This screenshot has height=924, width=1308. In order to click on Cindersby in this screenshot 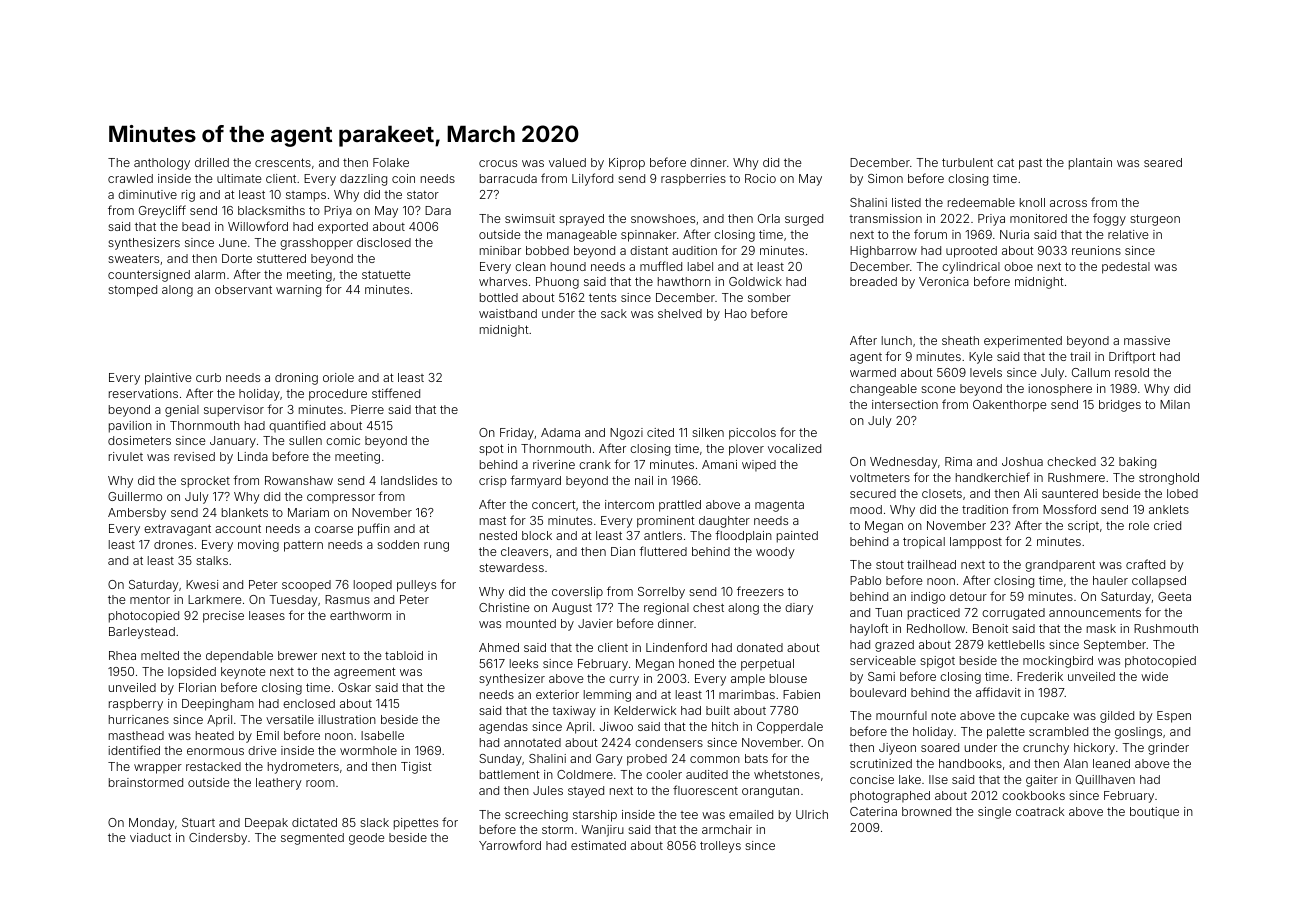, I will do `click(218, 839)`.
